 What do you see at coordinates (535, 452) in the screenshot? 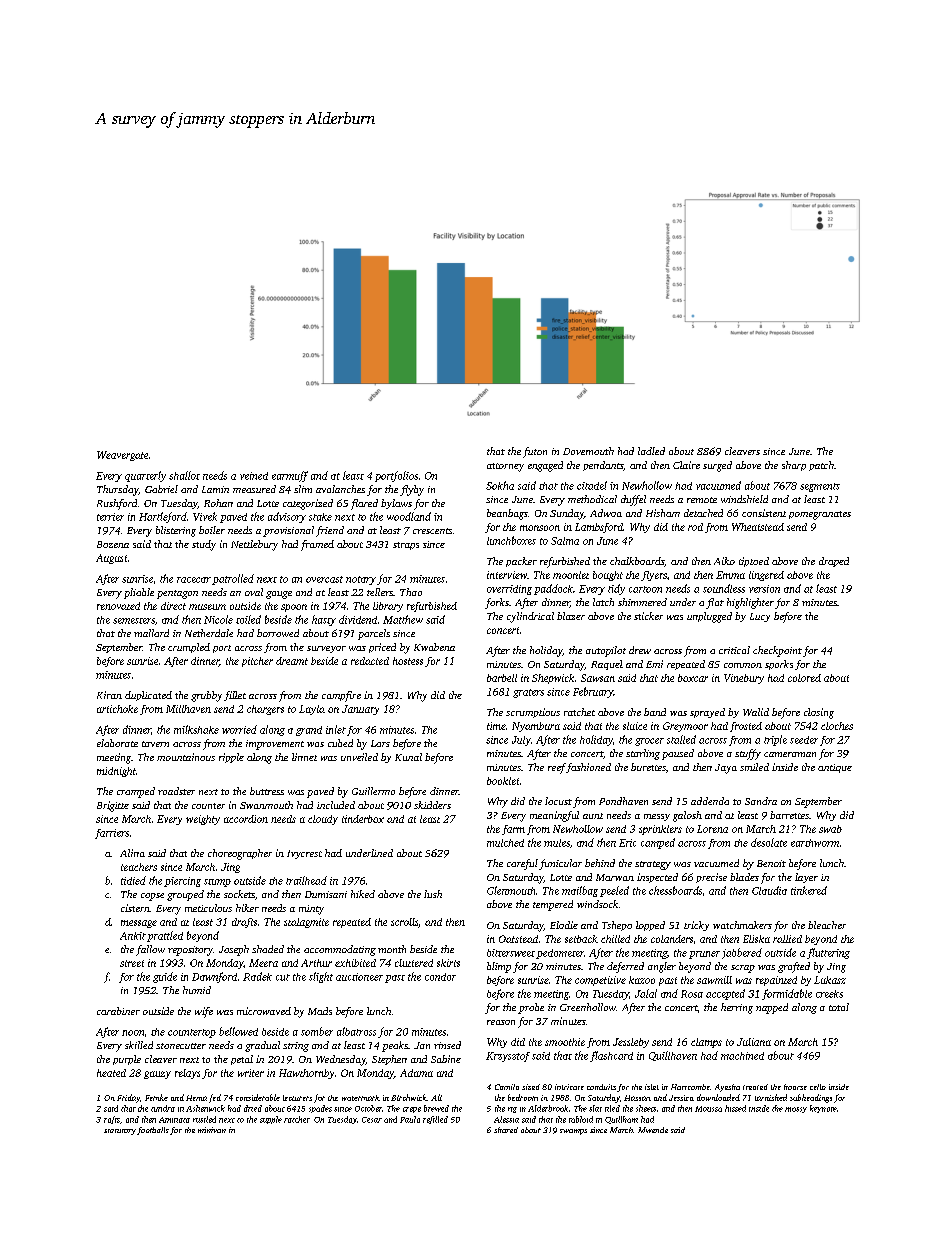
I see `futon` at bounding box center [535, 452].
